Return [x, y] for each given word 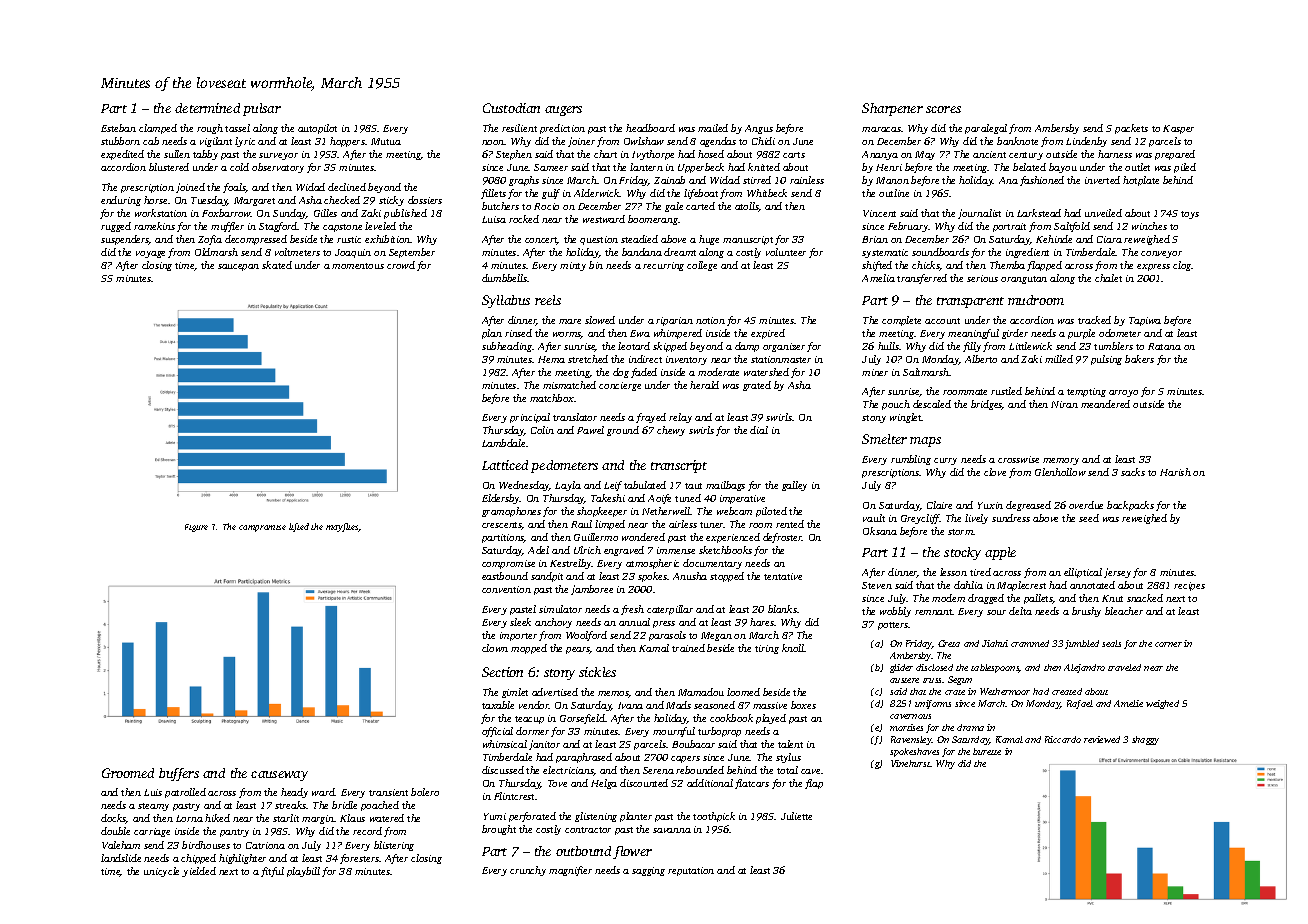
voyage [150, 254]
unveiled [1103, 213]
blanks [782, 609]
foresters [359, 859]
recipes [1189, 586]
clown [495, 648]
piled [1185, 168]
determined [207, 108]
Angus [759, 129]
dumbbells [504, 278]
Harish [1175, 472]
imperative [742, 499]
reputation [691, 871]
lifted [299, 527]
